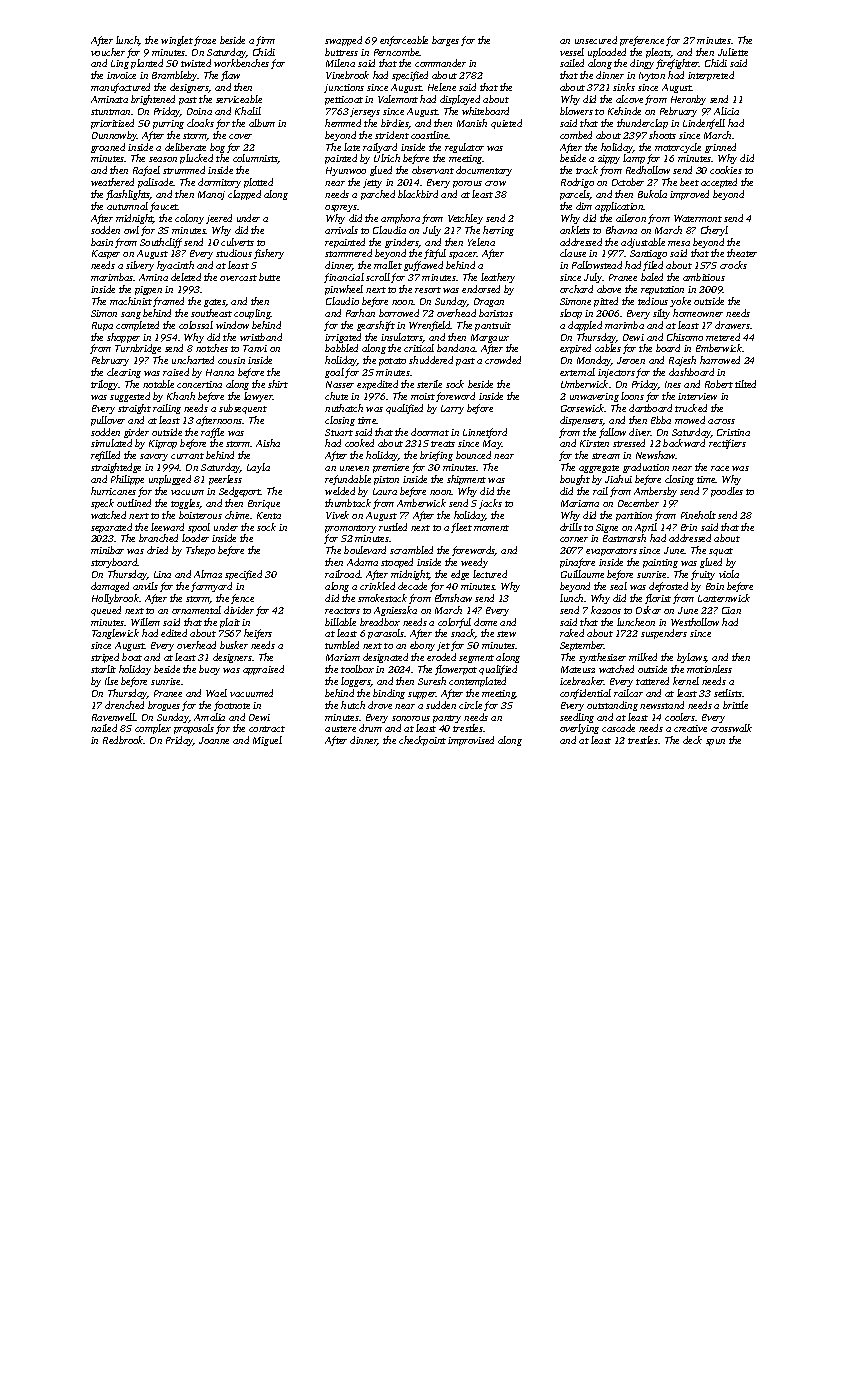 The image size is (849, 1400). I want to click on grinders, so click(402, 243).
